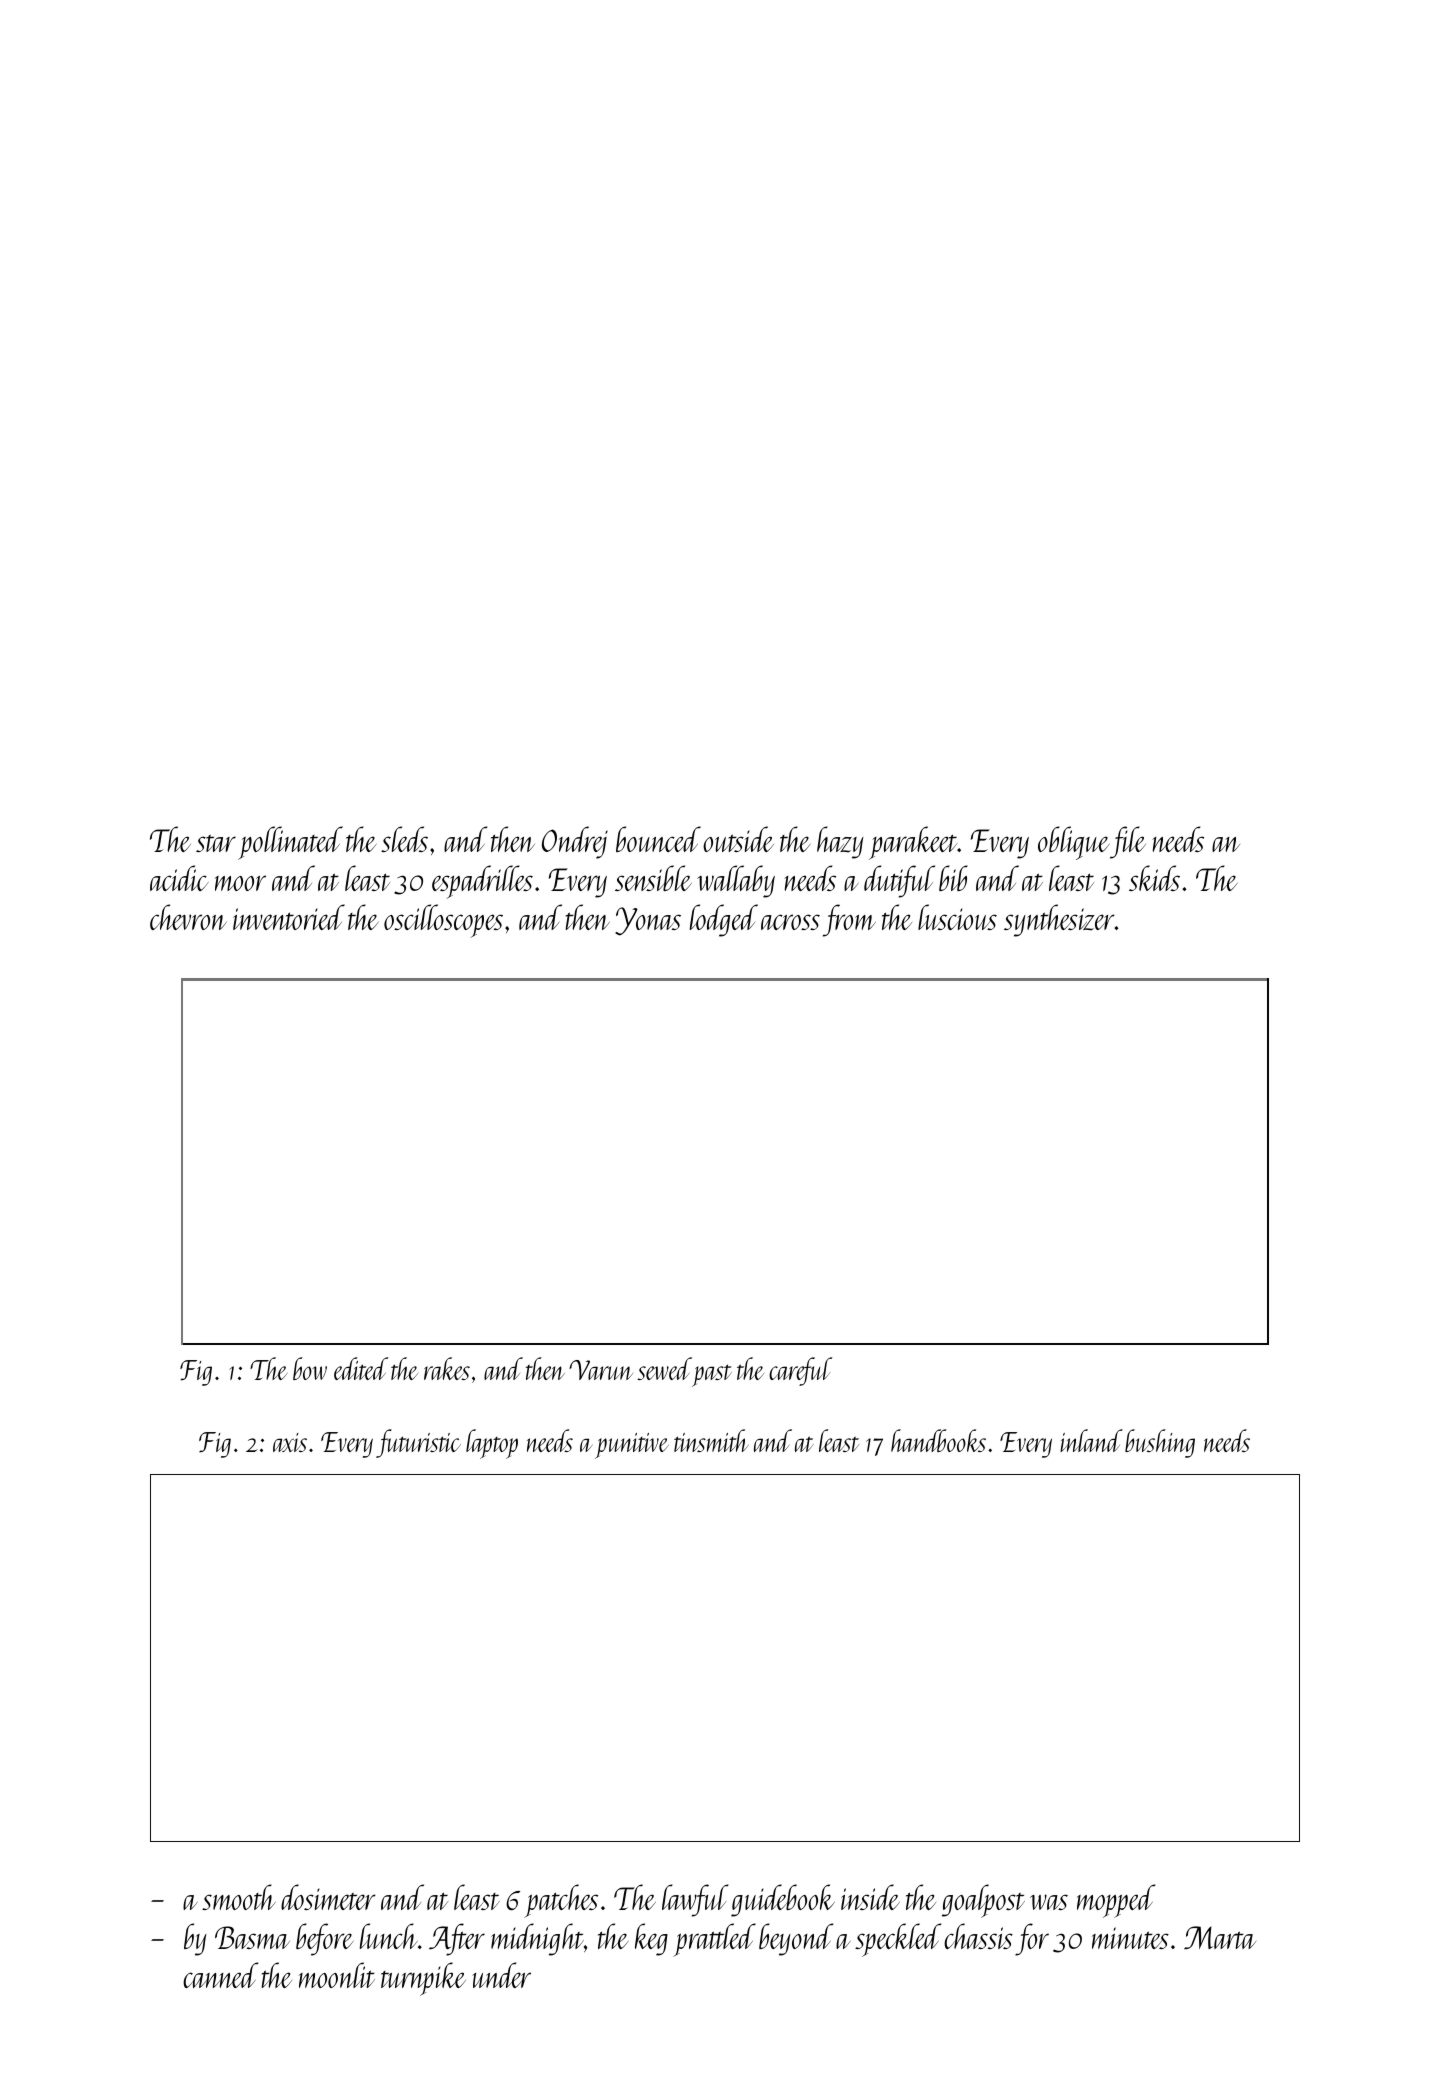  I want to click on turnpike, so click(423, 1979).
